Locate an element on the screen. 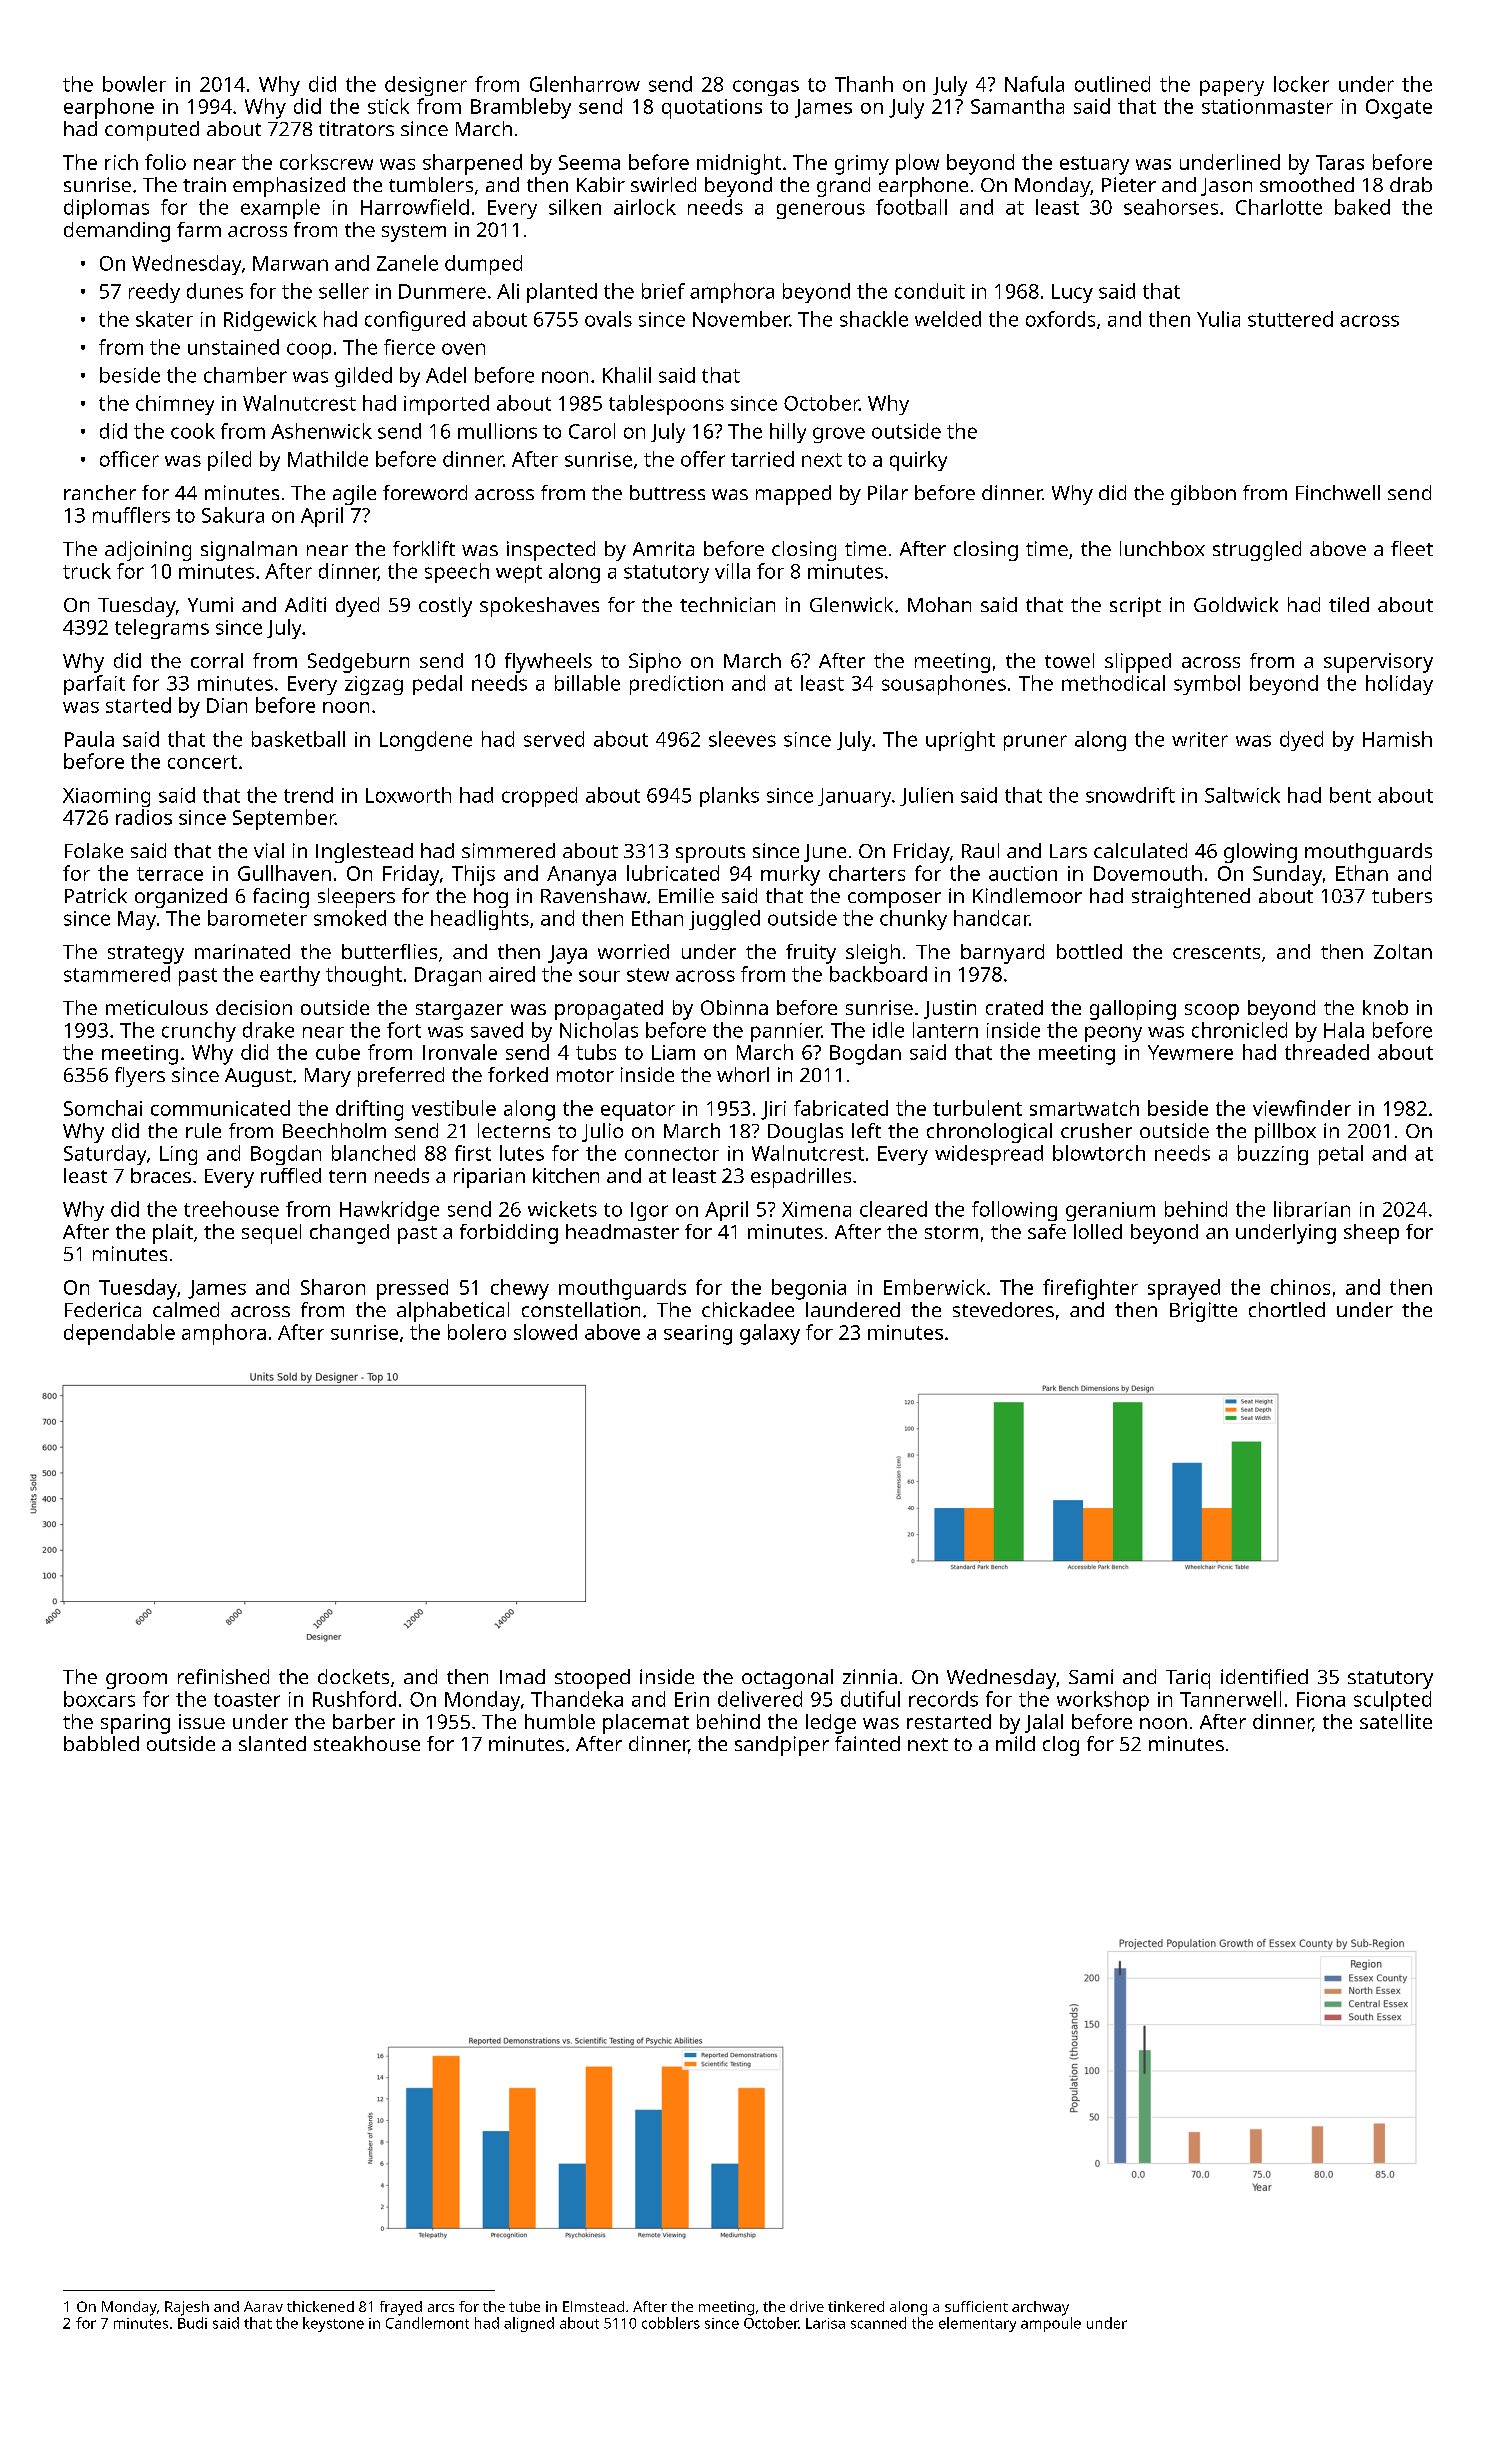 The width and height of the screenshot is (1496, 2464). clog is located at coordinates (1061, 1746).
